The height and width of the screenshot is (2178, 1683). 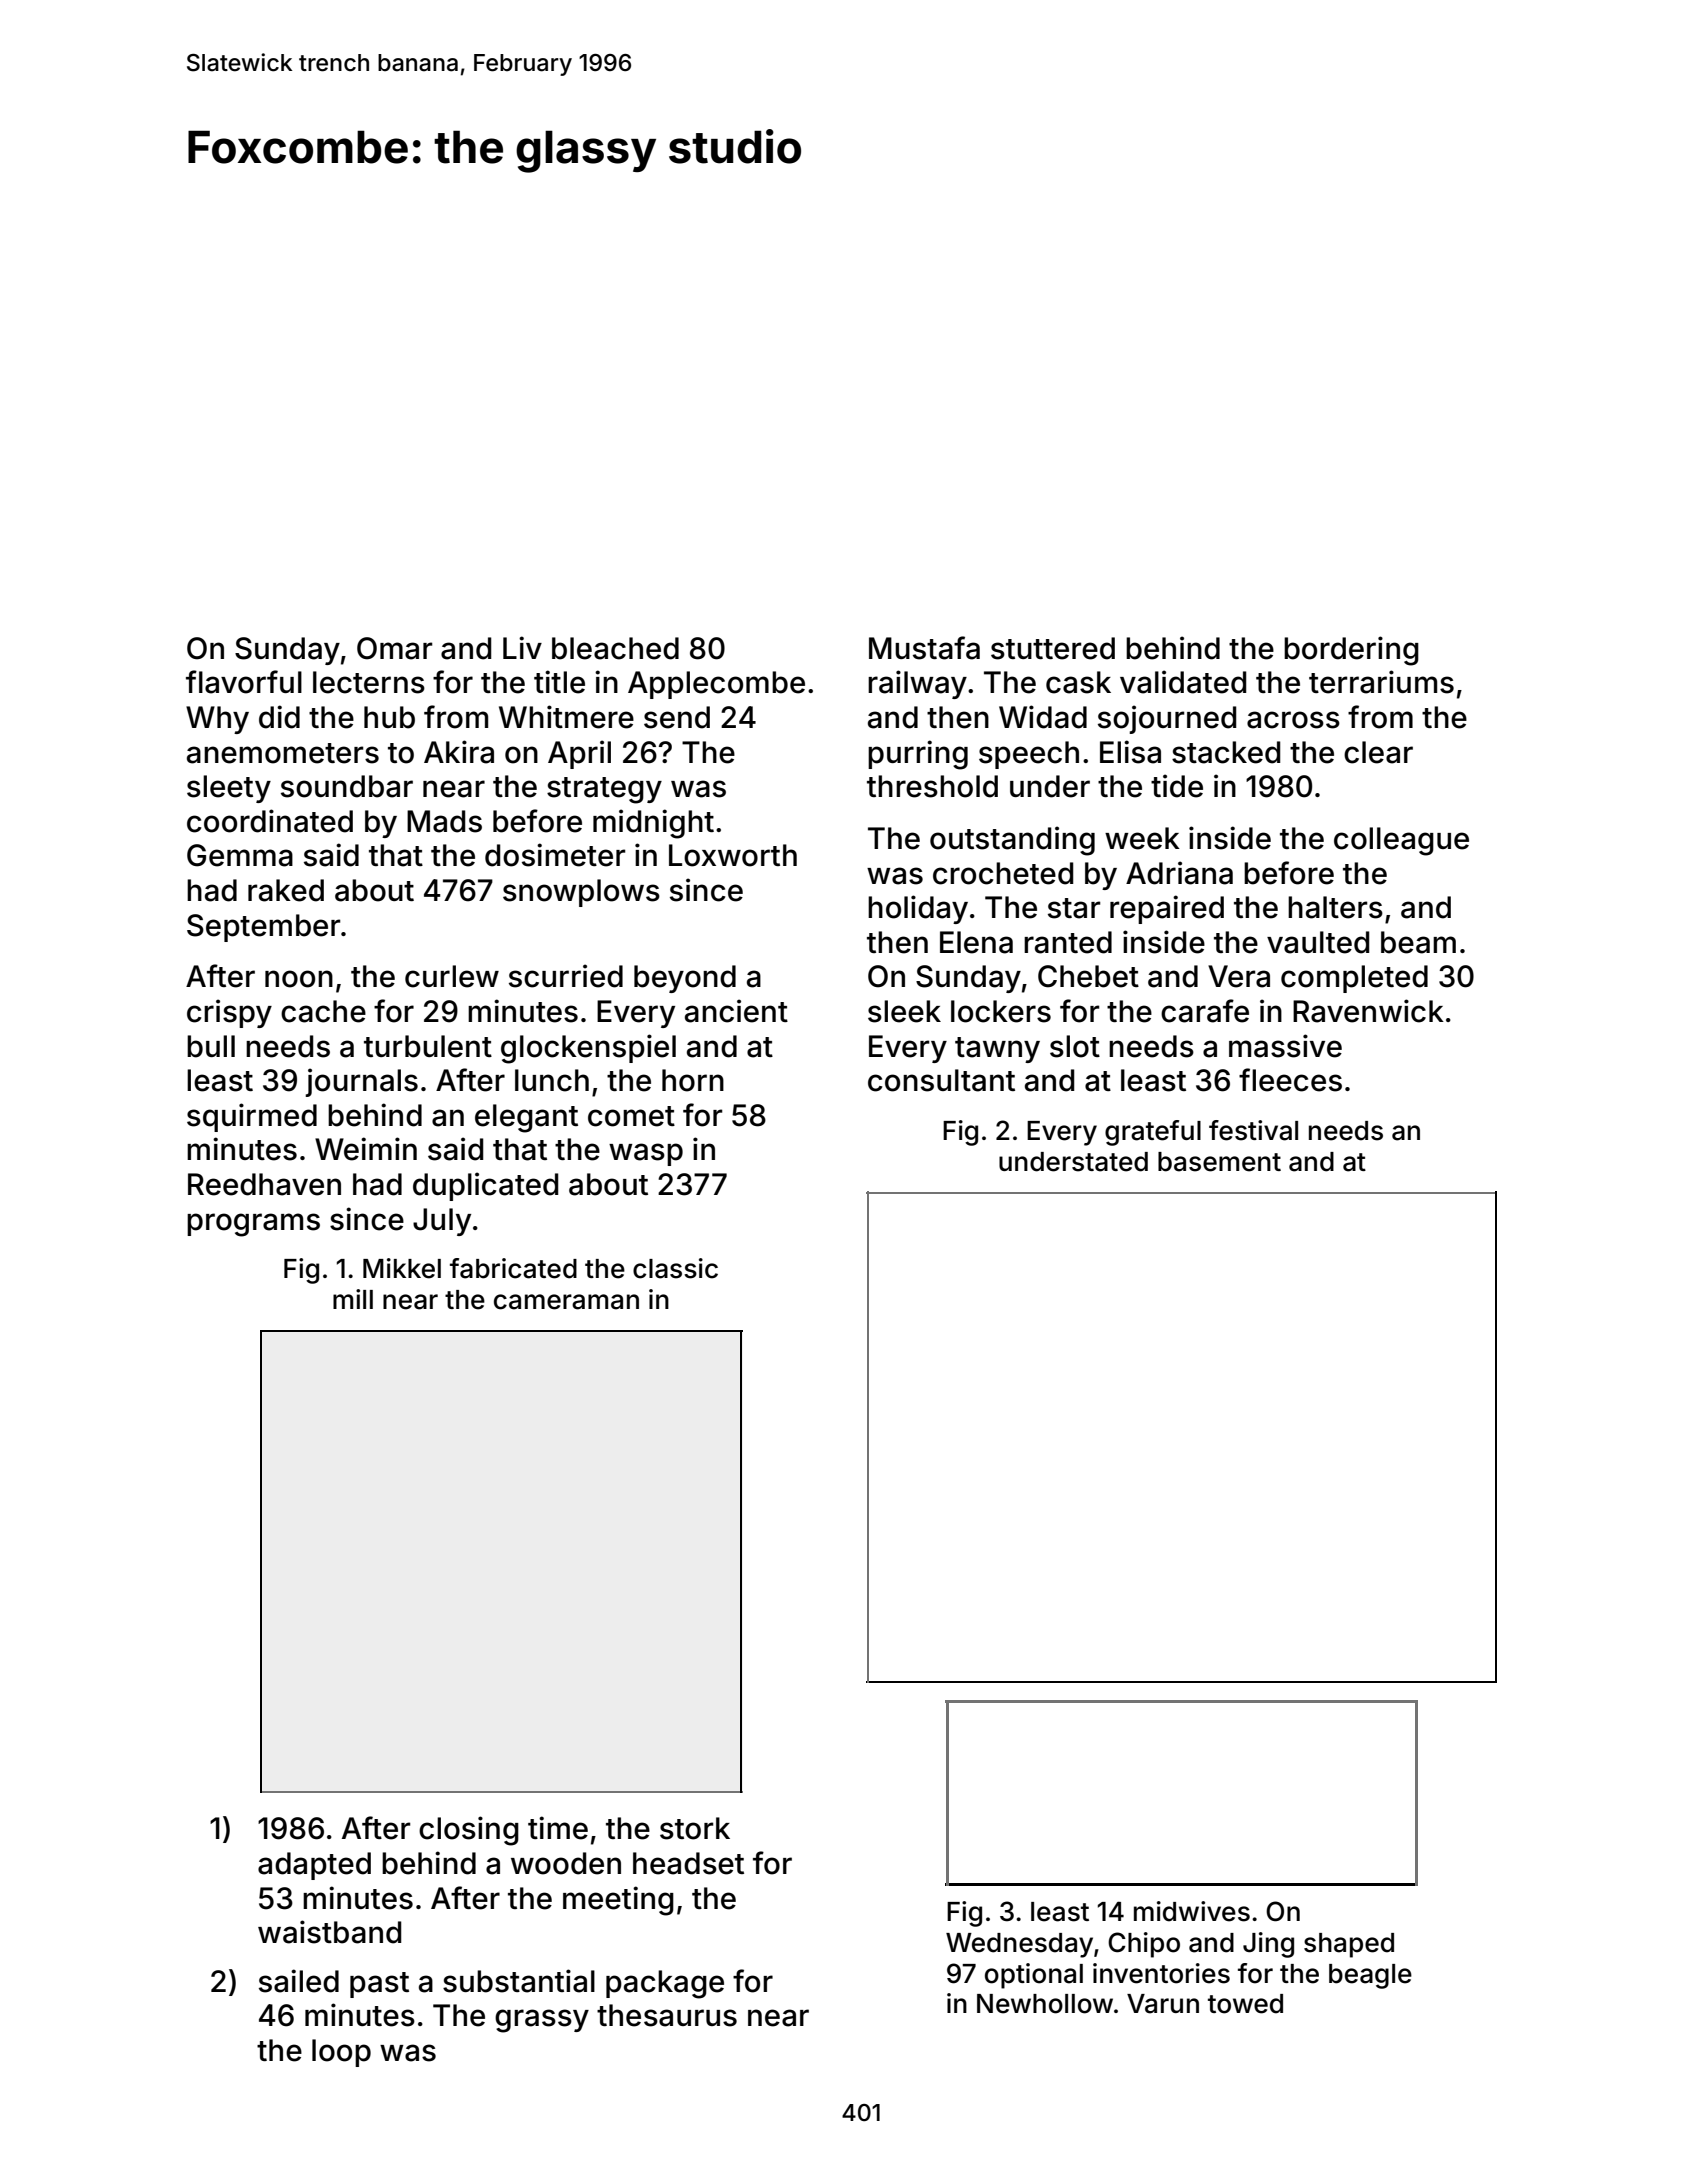 What do you see at coordinates (924, 648) in the screenshot?
I see `Mustafa` at bounding box center [924, 648].
